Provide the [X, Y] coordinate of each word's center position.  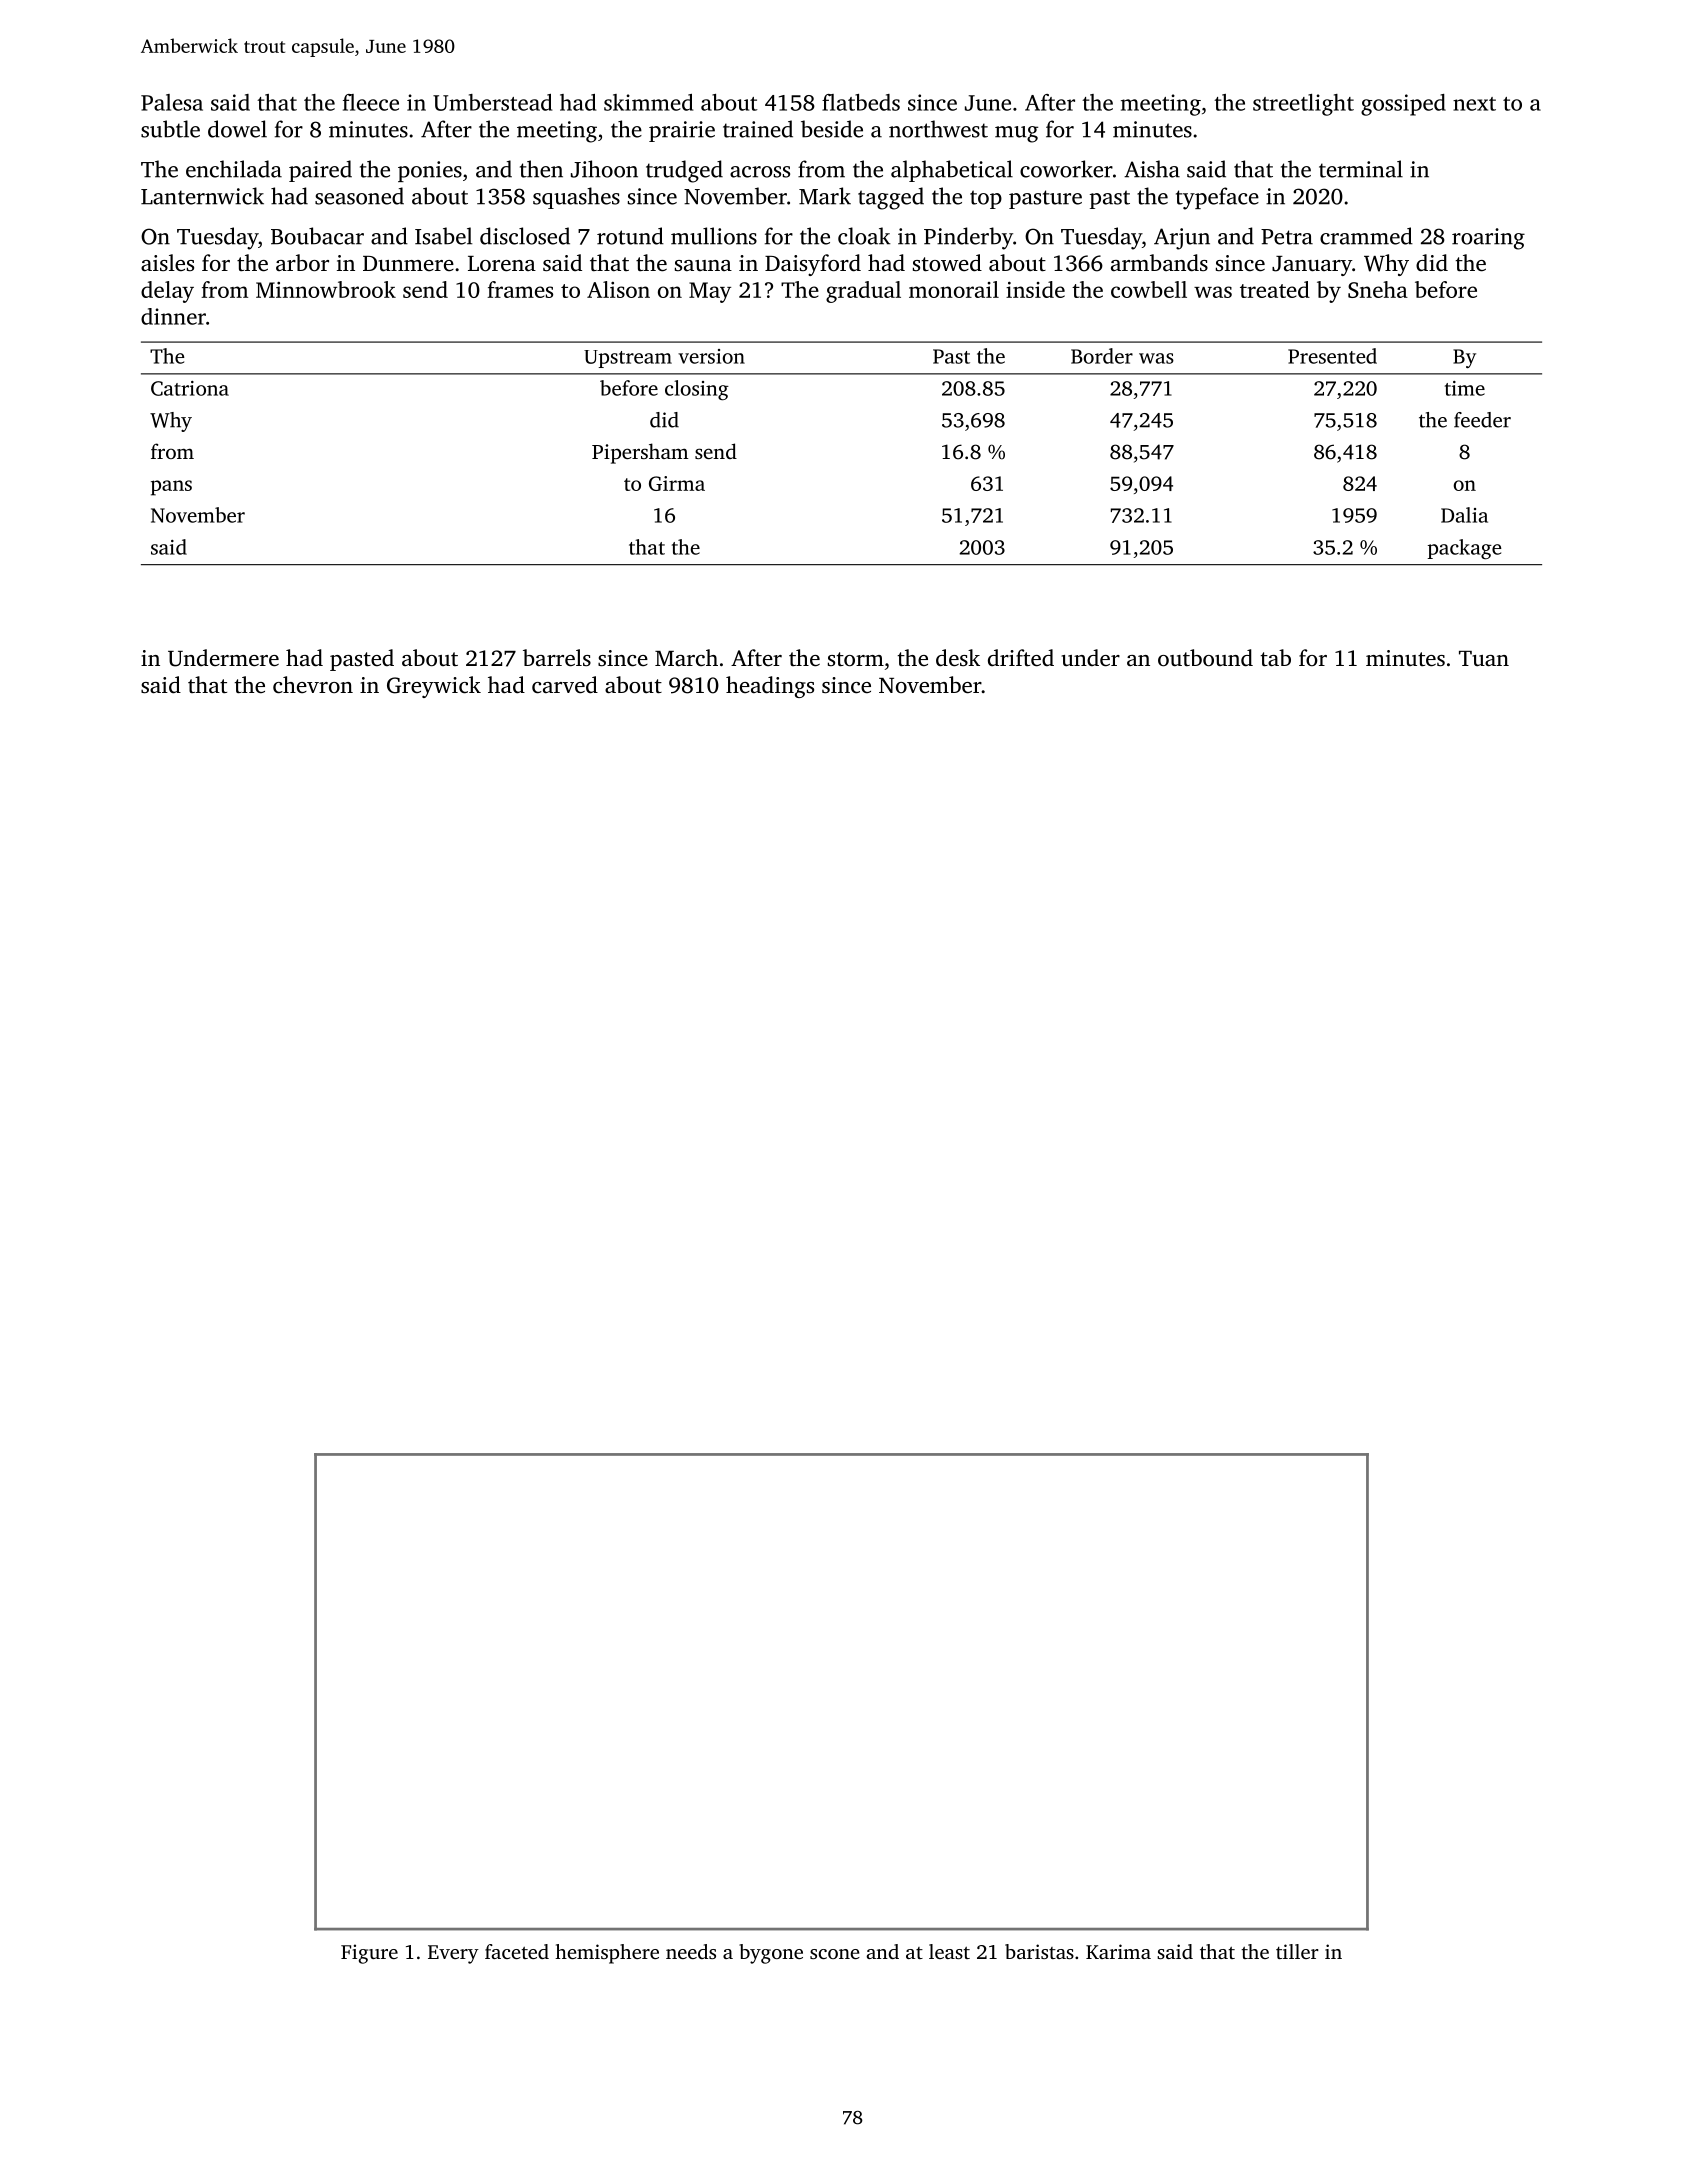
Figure [369, 1954]
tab [1276, 657]
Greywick [434, 687]
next [1474, 104]
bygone [771, 1954]
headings [770, 687]
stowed [947, 263]
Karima [1118, 1951]
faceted [517, 1951]
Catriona [190, 388]
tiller [1297, 1951]
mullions [714, 236]
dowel [237, 129]
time [1465, 388]
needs [691, 1951]
